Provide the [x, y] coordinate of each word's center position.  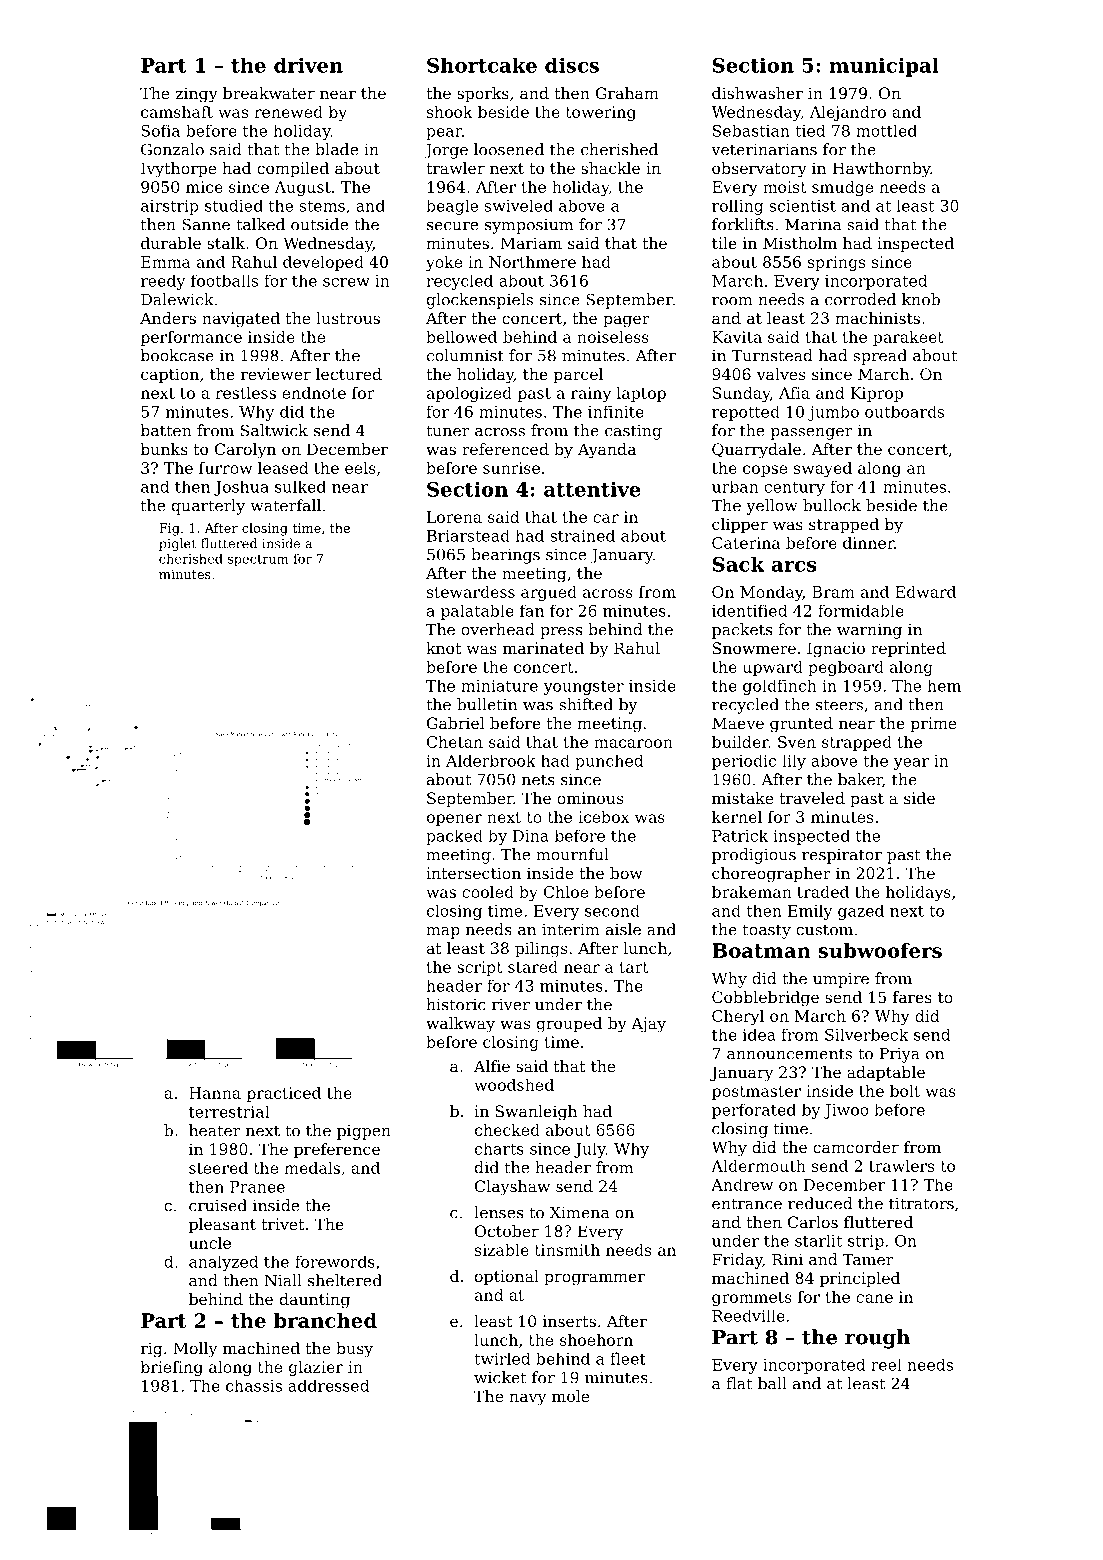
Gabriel [456, 723]
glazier [316, 1368]
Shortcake [482, 65]
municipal [884, 67]
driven [308, 65]
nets [538, 780]
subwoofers [880, 950]
